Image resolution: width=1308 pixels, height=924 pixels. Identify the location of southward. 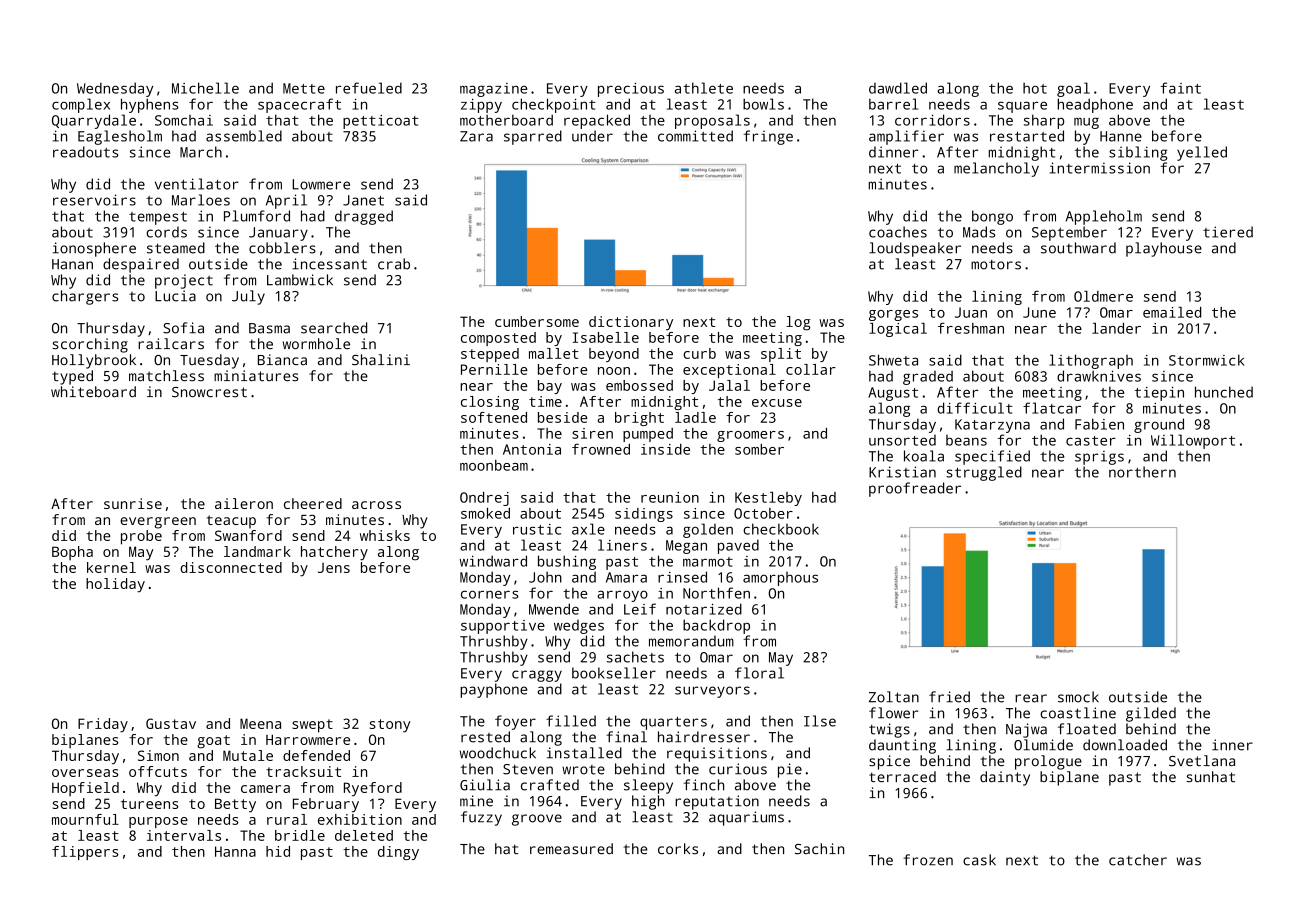
(1078, 248).
